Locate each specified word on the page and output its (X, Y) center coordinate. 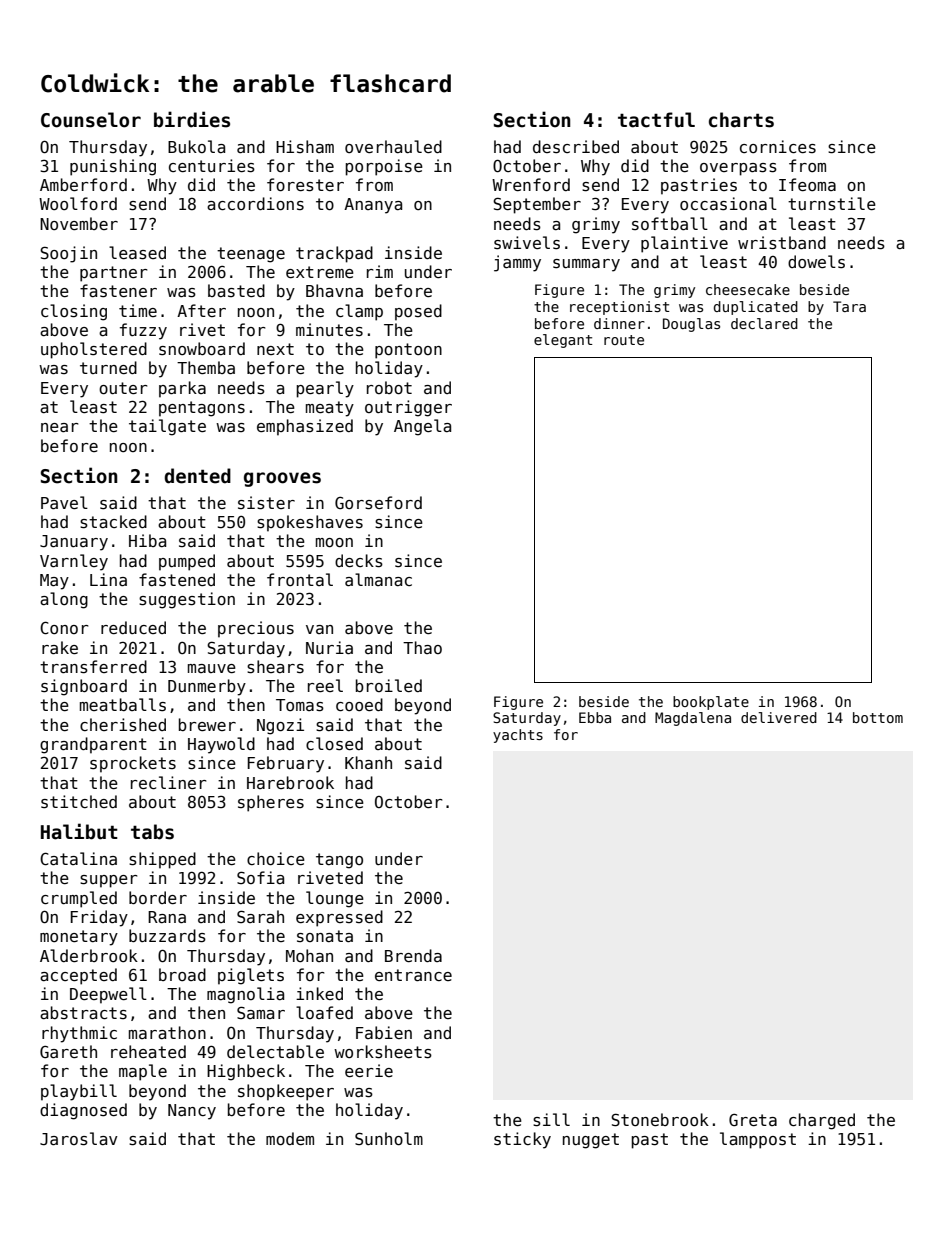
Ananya (373, 206)
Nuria (329, 647)
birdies (192, 119)
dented (197, 476)
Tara (849, 306)
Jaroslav (79, 1139)
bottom (878, 717)
